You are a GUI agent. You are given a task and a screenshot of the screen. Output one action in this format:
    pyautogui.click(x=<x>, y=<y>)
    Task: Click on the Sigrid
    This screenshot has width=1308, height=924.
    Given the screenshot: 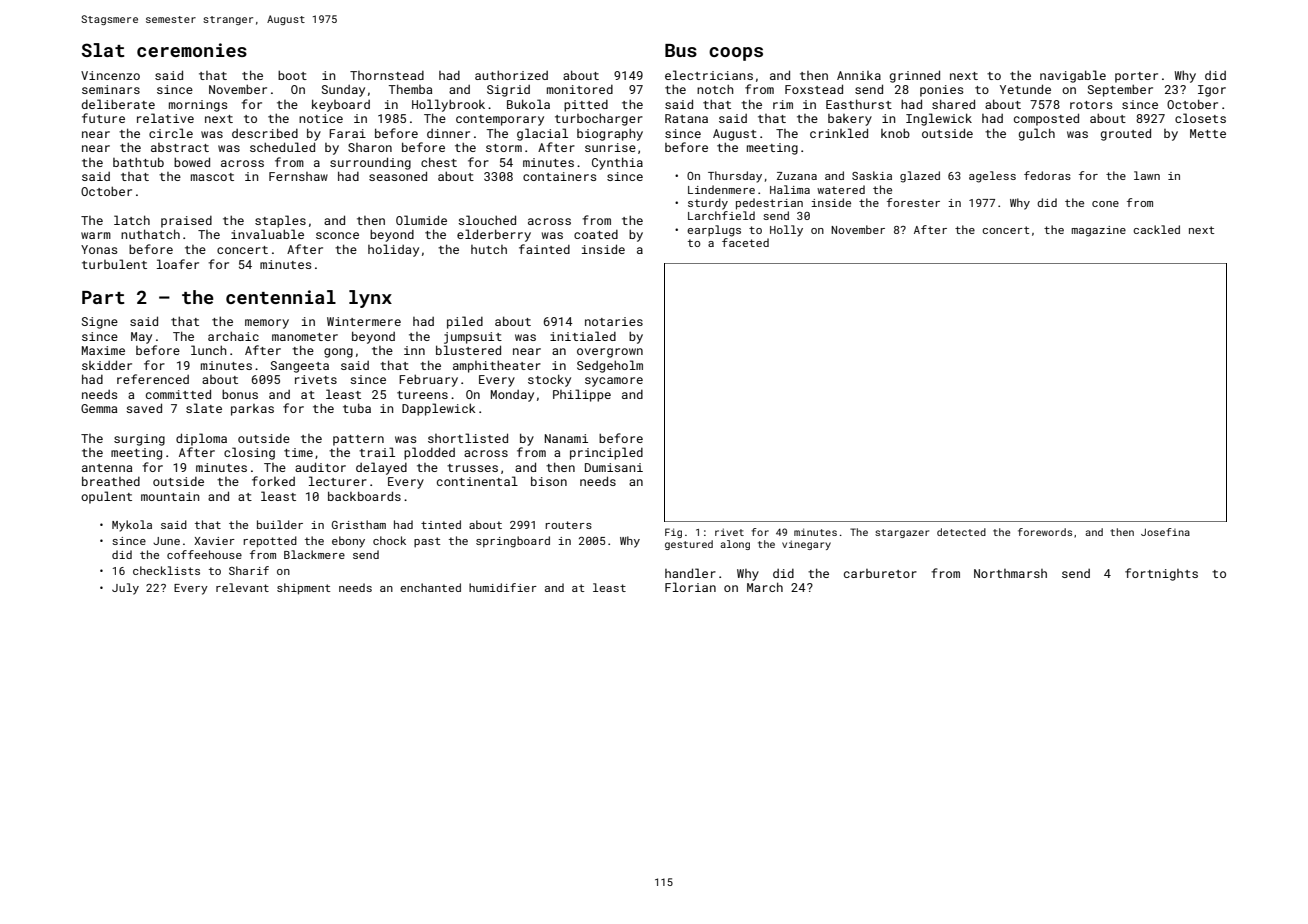 What is the action you would take?
    pyautogui.click(x=508, y=91)
